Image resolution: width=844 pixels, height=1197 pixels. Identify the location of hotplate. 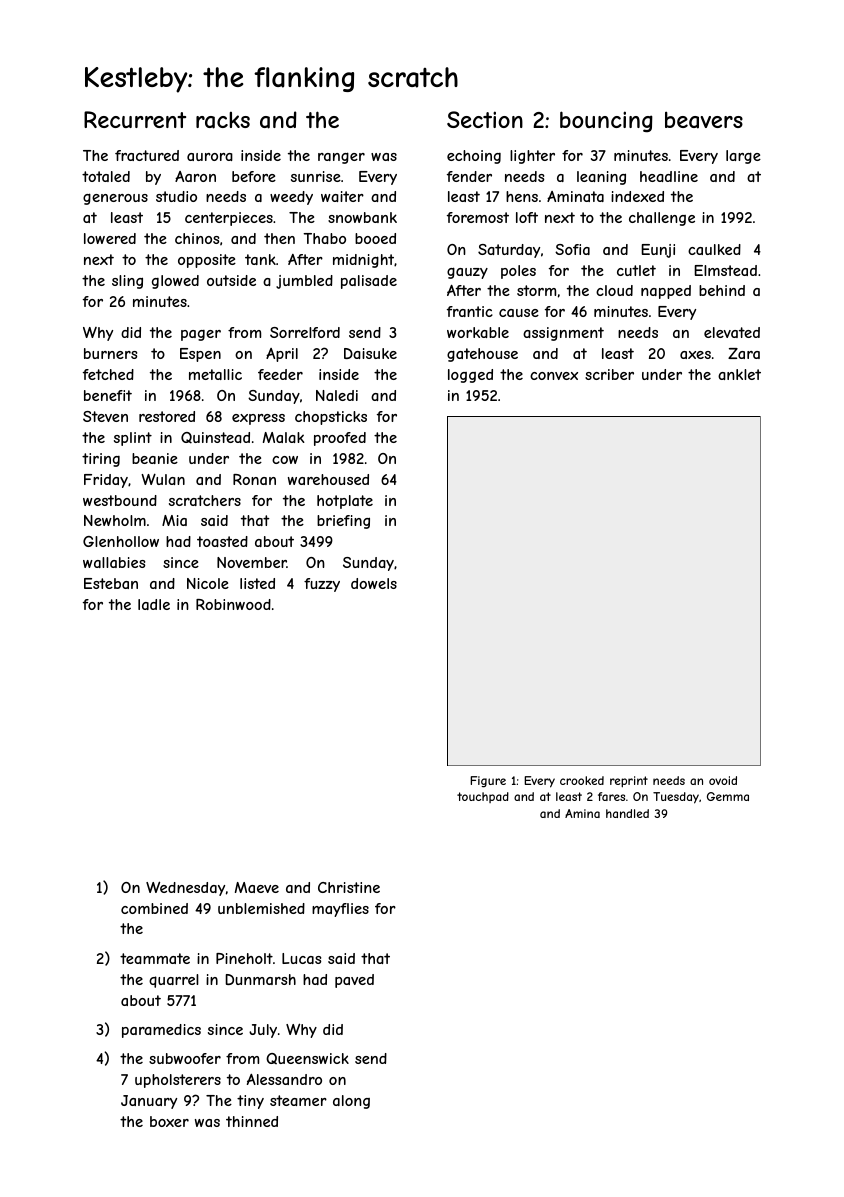
(345, 502).
